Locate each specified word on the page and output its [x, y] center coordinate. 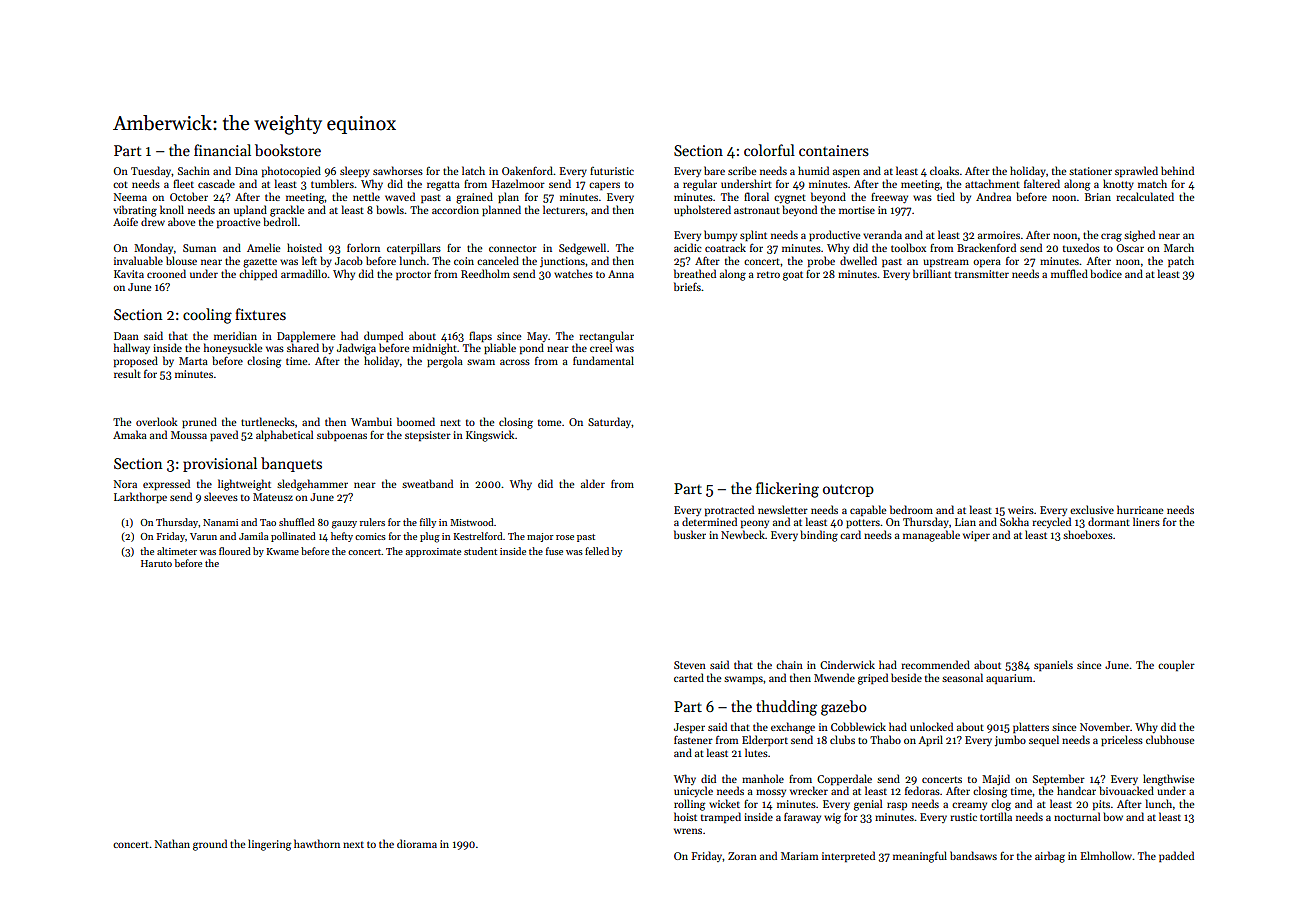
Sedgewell [582, 249]
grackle [287, 211]
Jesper [689, 728]
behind [1177, 170]
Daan [126, 336]
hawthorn [317, 843]
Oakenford [527, 170]
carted [689, 677]
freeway [889, 198]
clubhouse [1170, 739]
